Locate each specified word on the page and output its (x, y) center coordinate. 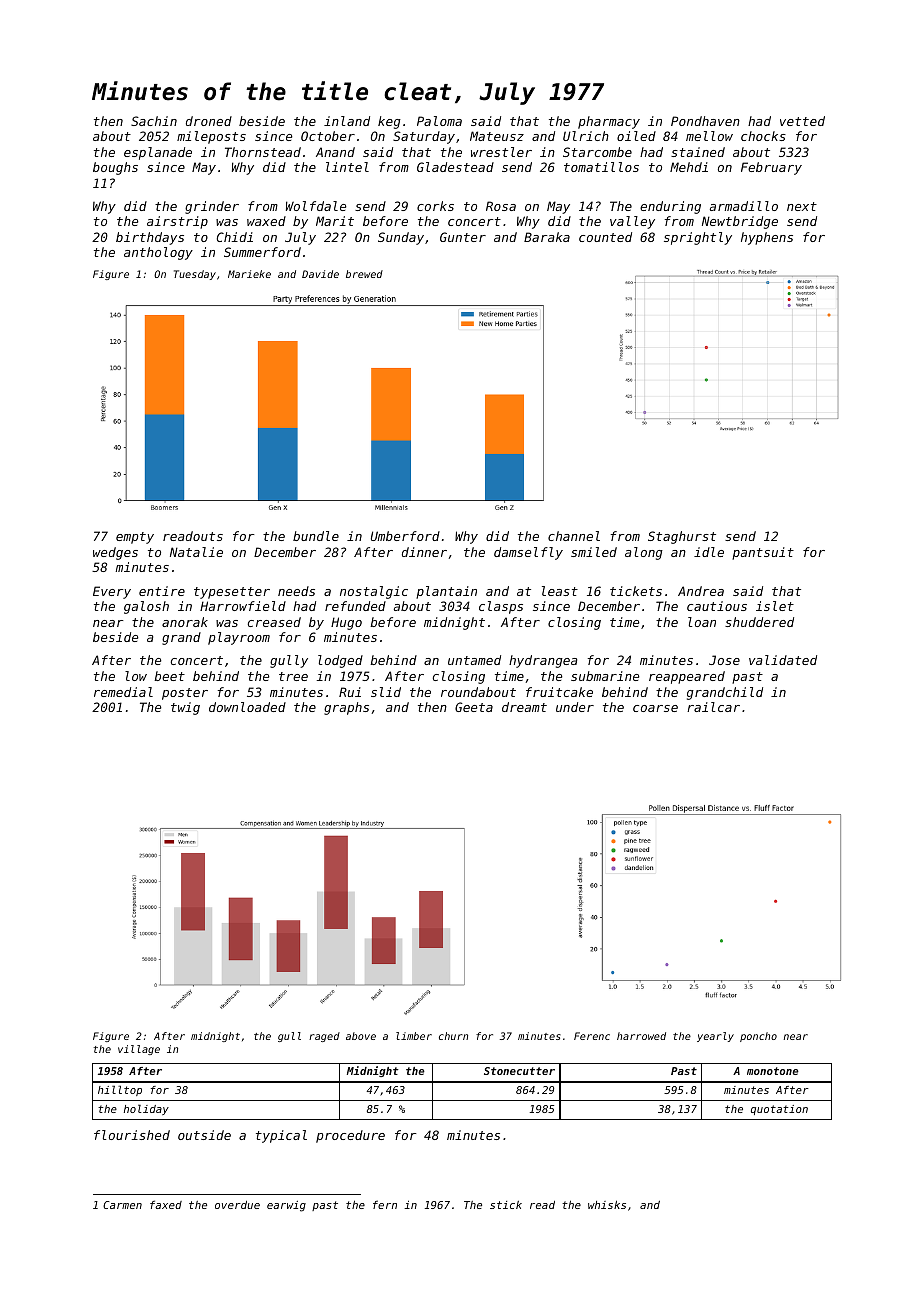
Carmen (122, 1205)
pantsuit (763, 553)
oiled (636, 136)
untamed (474, 660)
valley (632, 222)
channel (574, 536)
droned (209, 121)
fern (385, 1204)
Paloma (439, 121)
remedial (123, 692)
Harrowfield (243, 606)
